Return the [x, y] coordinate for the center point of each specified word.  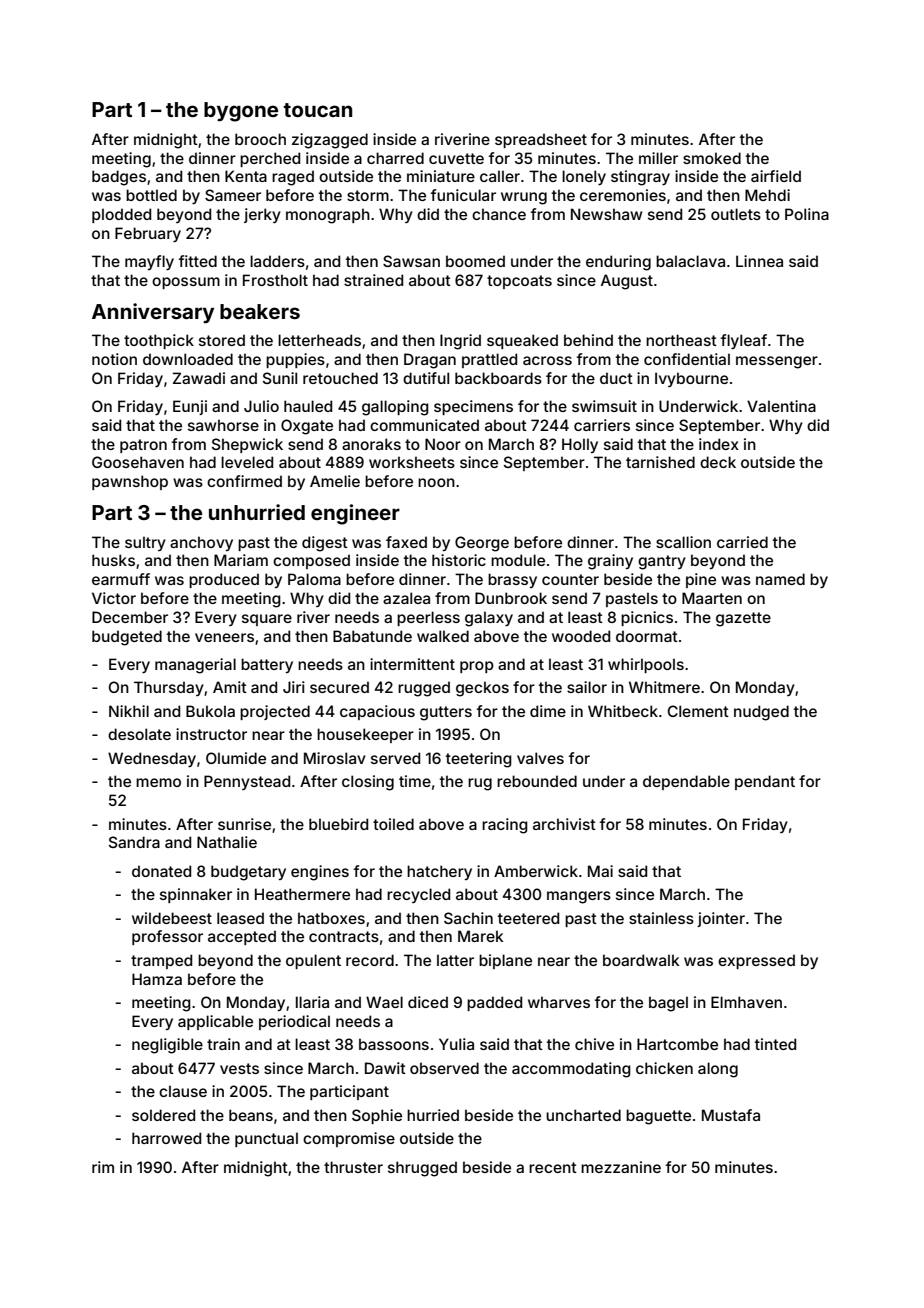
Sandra [134, 842]
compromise [349, 1139]
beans [251, 1115]
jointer [721, 919]
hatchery [439, 872]
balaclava [690, 261]
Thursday [169, 688]
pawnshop [130, 482]
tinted [775, 1044]
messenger [777, 362]
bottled [151, 195]
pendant [765, 782]
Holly [580, 445]
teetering [479, 760]
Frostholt [275, 280]
